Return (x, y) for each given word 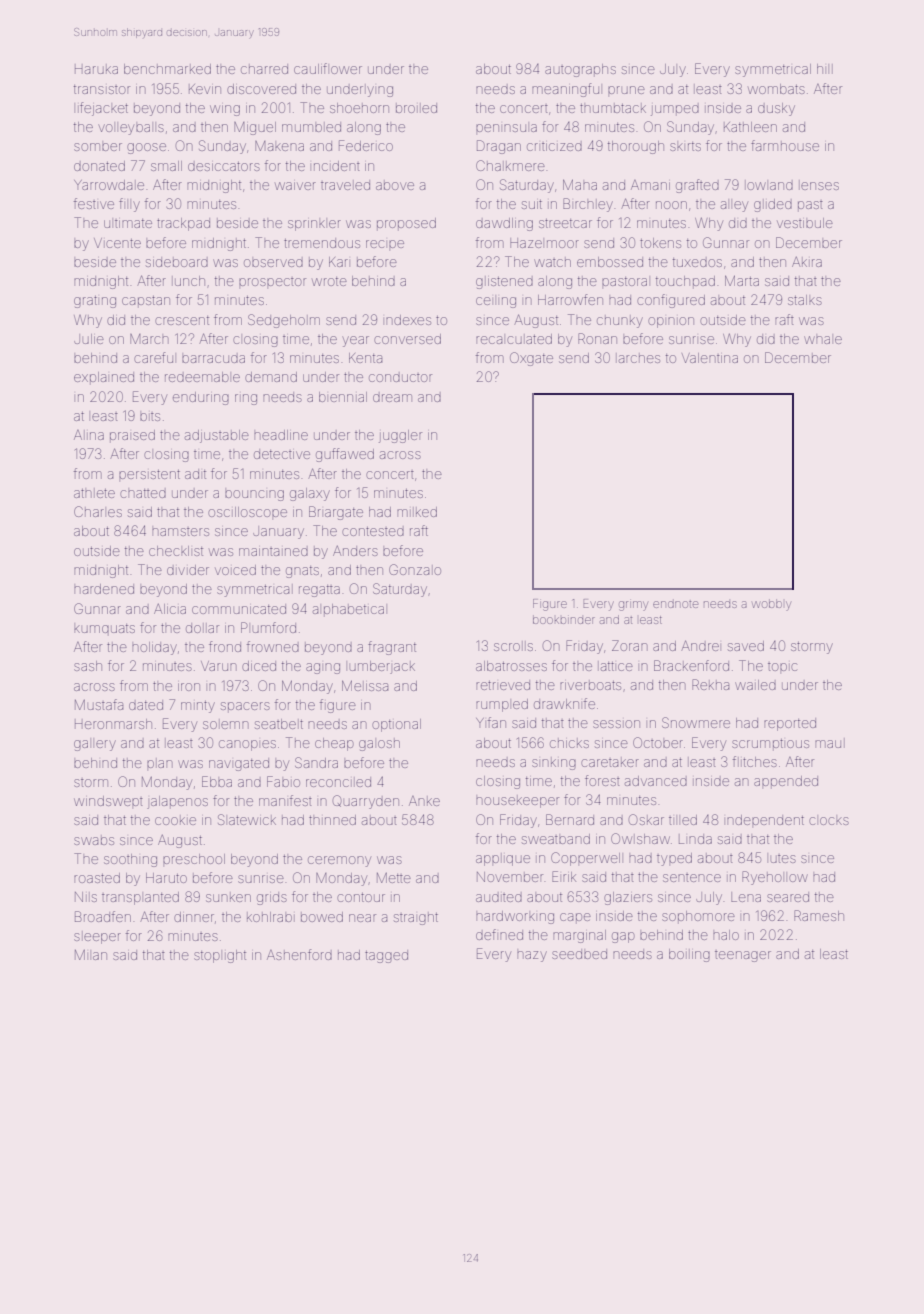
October (658, 742)
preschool (194, 859)
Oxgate (531, 359)
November (510, 877)
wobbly (771, 605)
